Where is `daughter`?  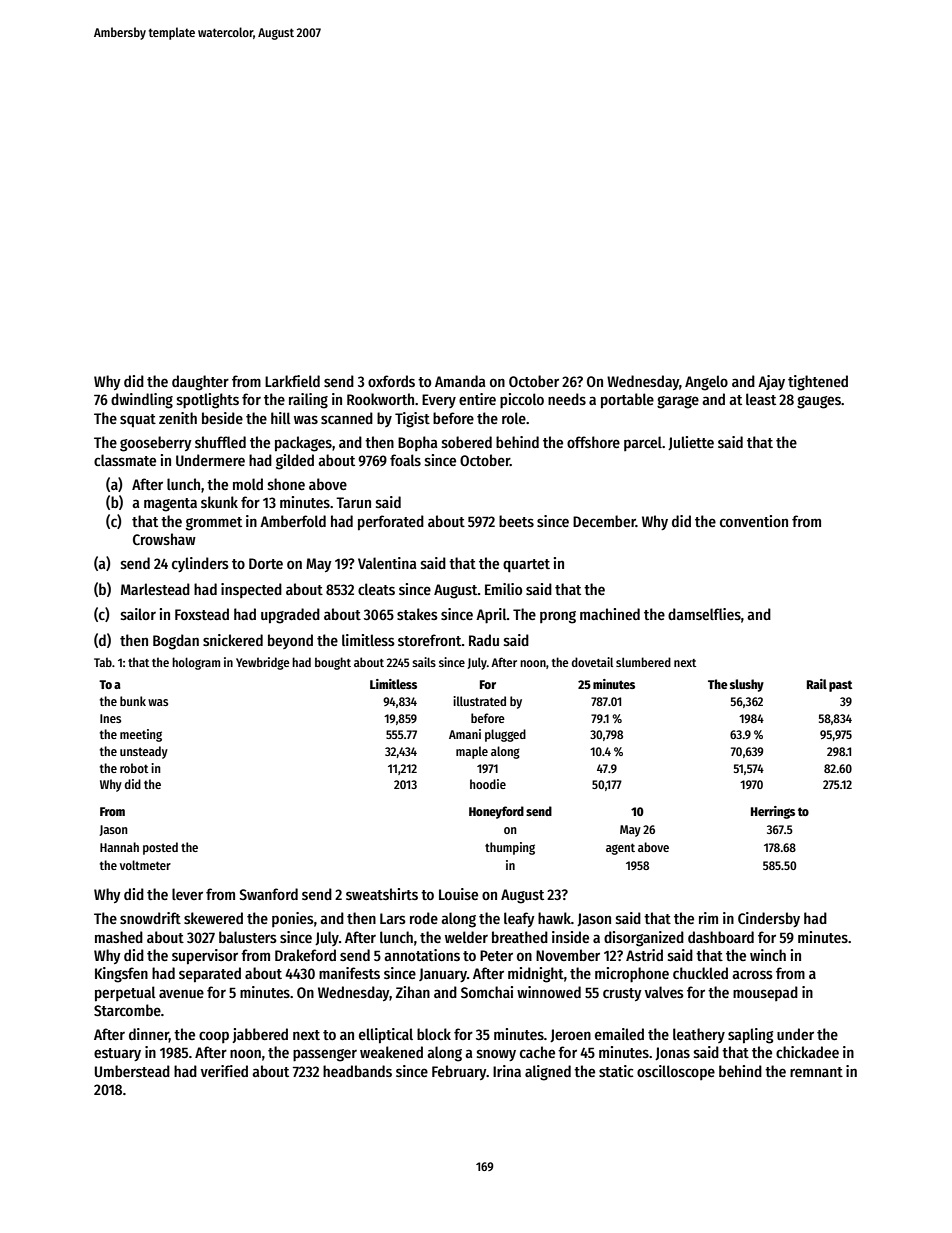
daughter is located at coordinates (200, 383).
